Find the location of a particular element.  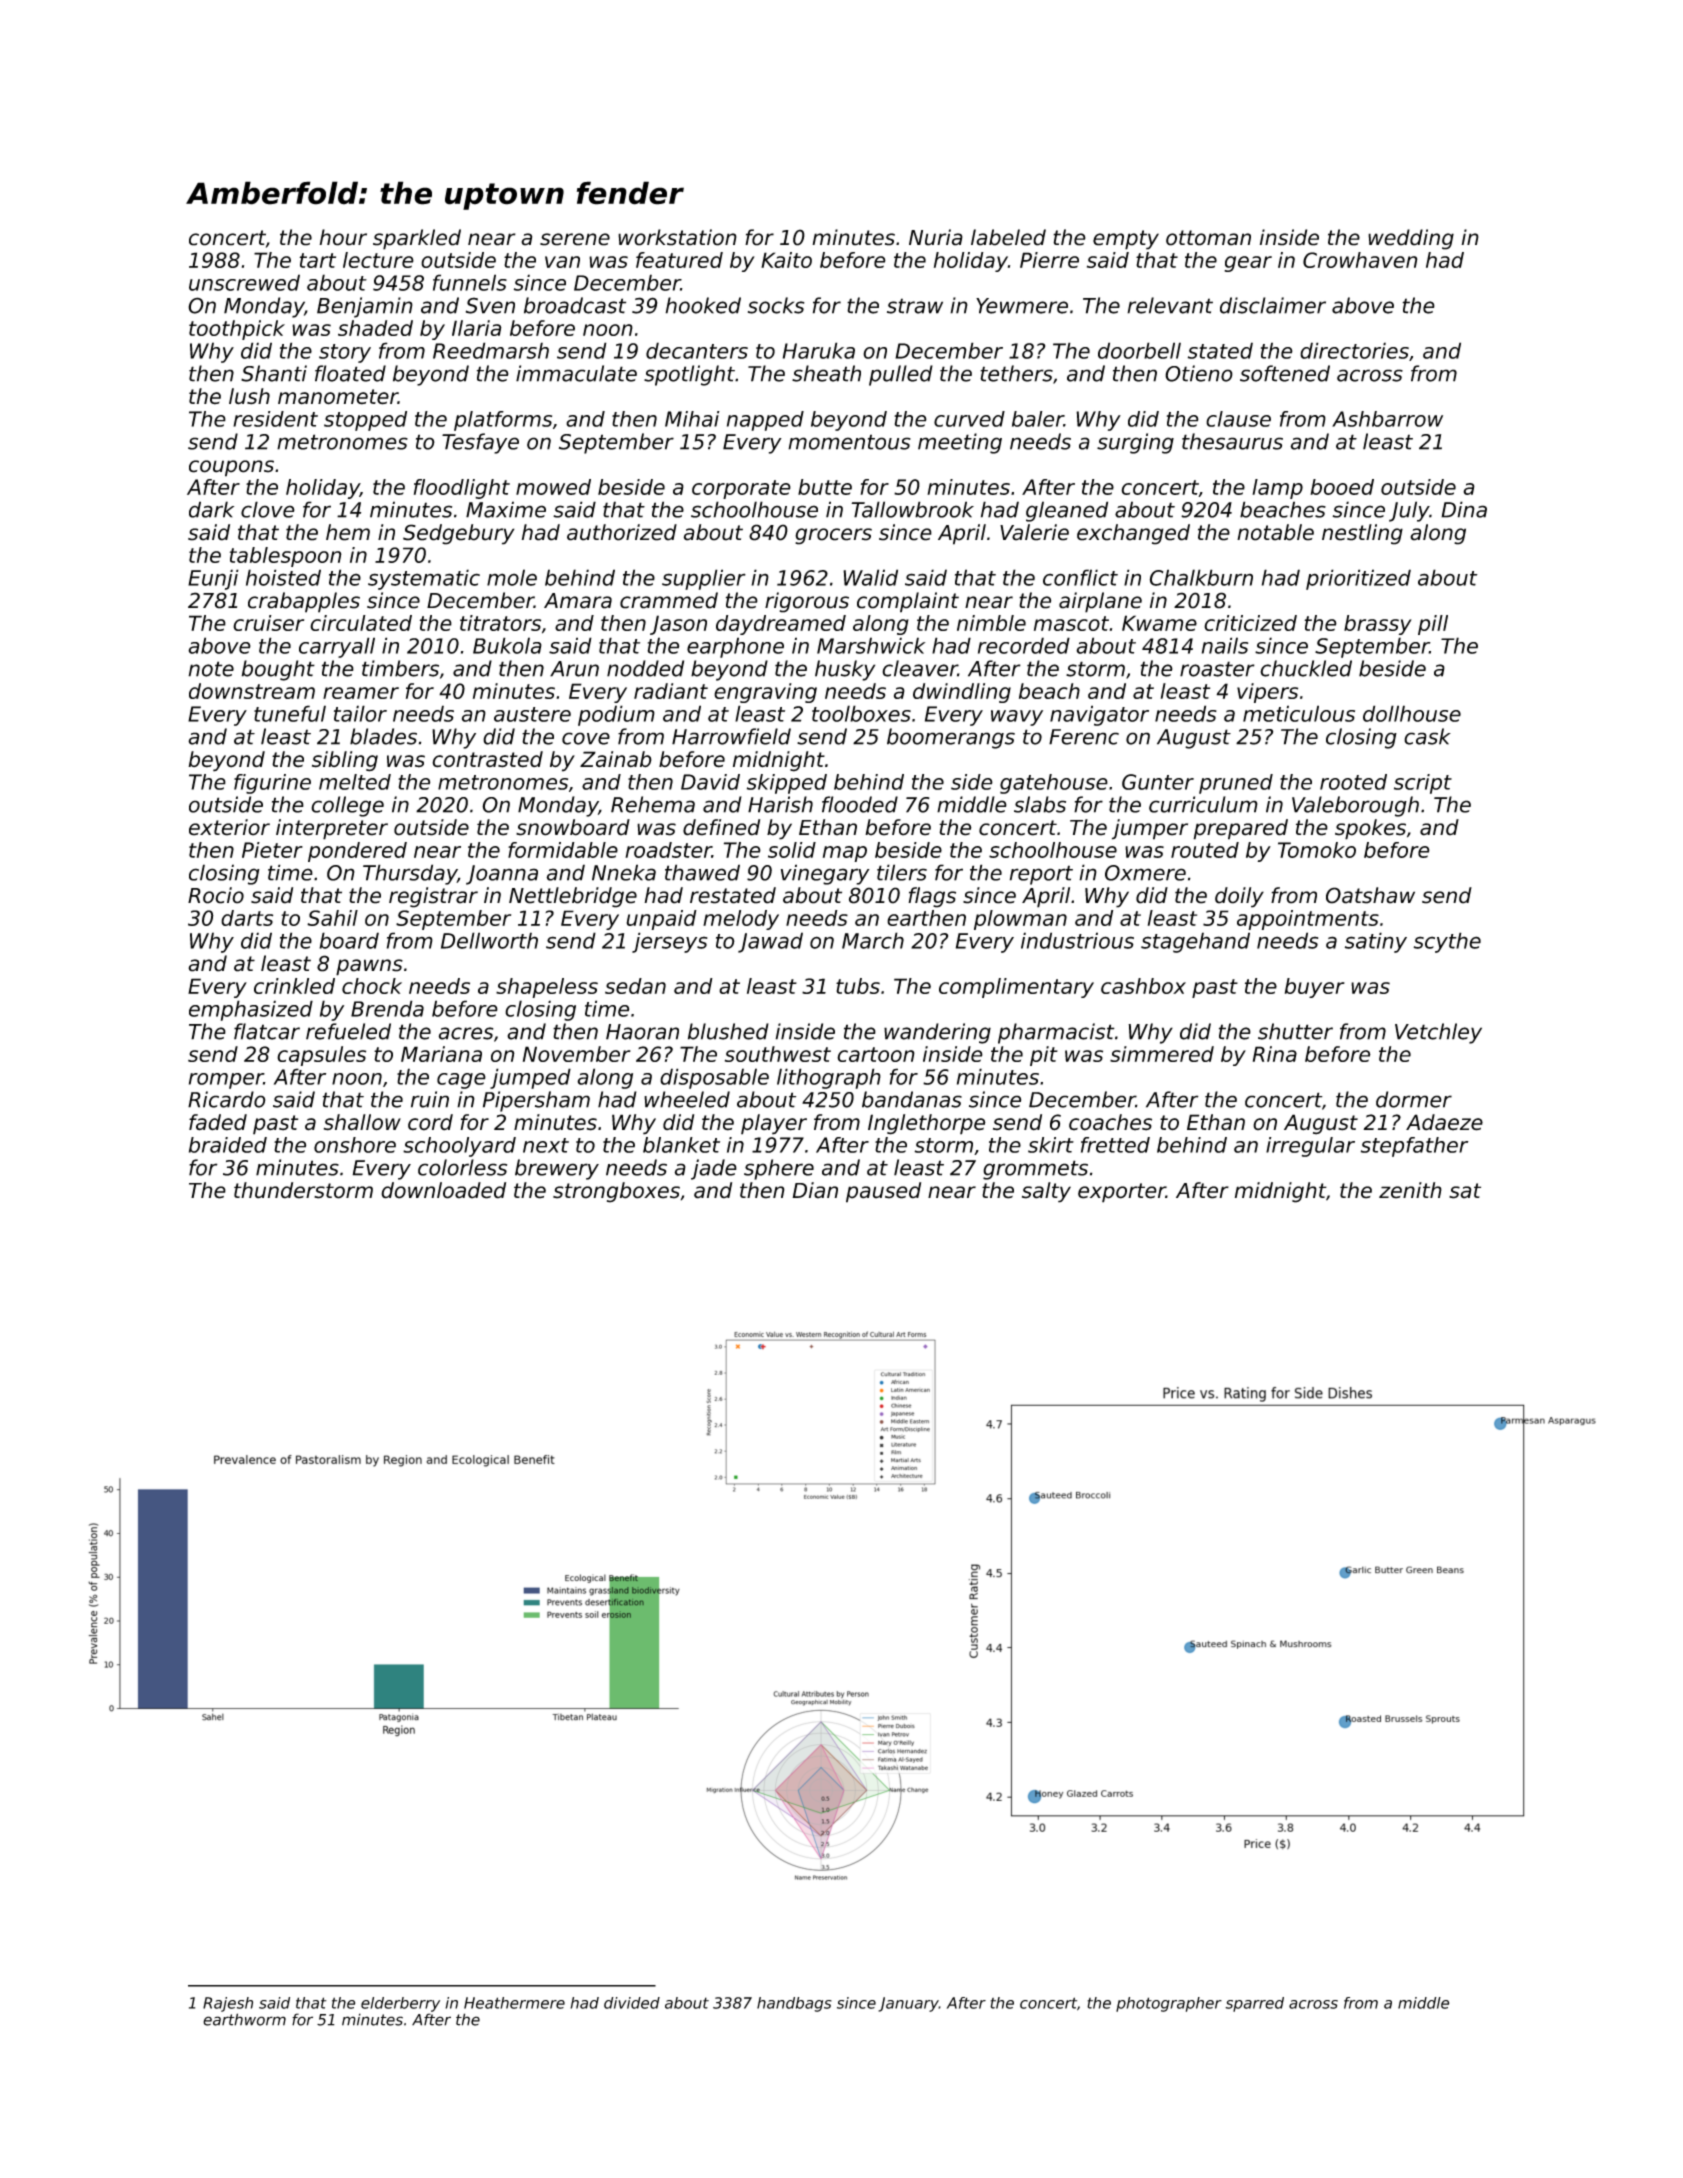

Mihai is located at coordinates (692, 419).
